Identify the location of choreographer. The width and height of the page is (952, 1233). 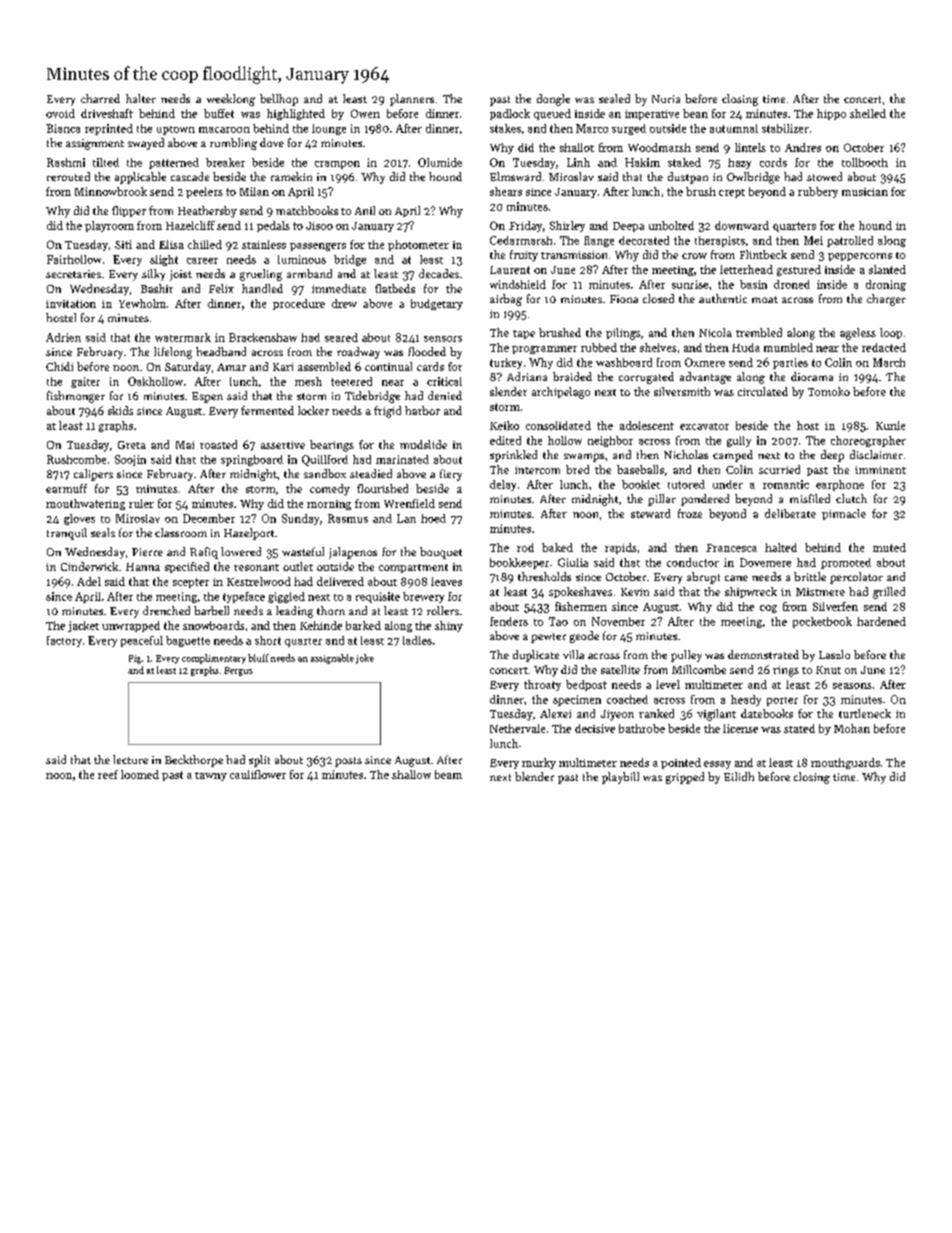
(868, 441).
